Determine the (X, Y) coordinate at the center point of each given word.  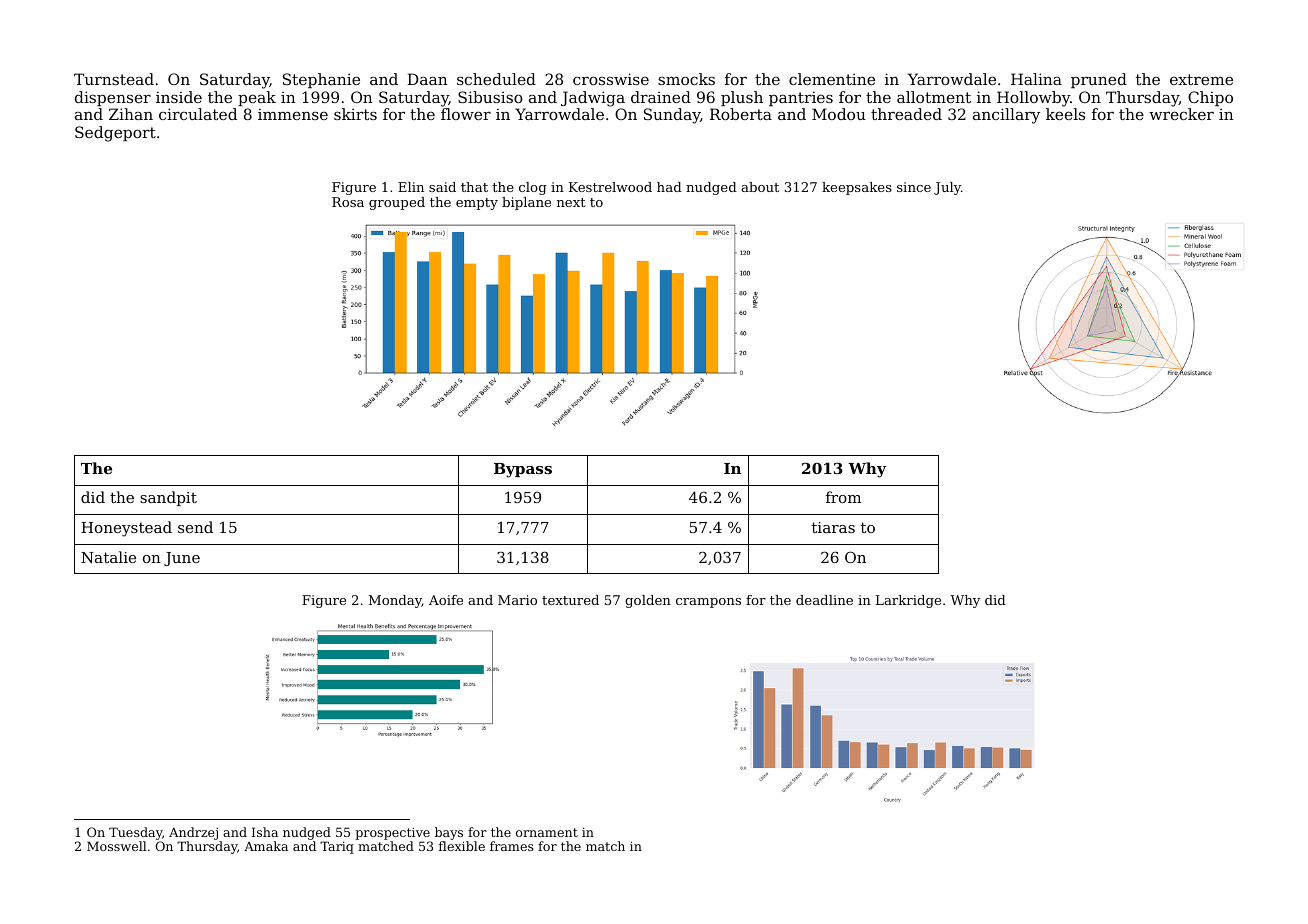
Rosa (348, 202)
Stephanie (321, 80)
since (914, 187)
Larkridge (908, 601)
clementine (832, 79)
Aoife (446, 600)
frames (512, 846)
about (760, 187)
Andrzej (193, 833)
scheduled (496, 79)
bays (449, 833)
